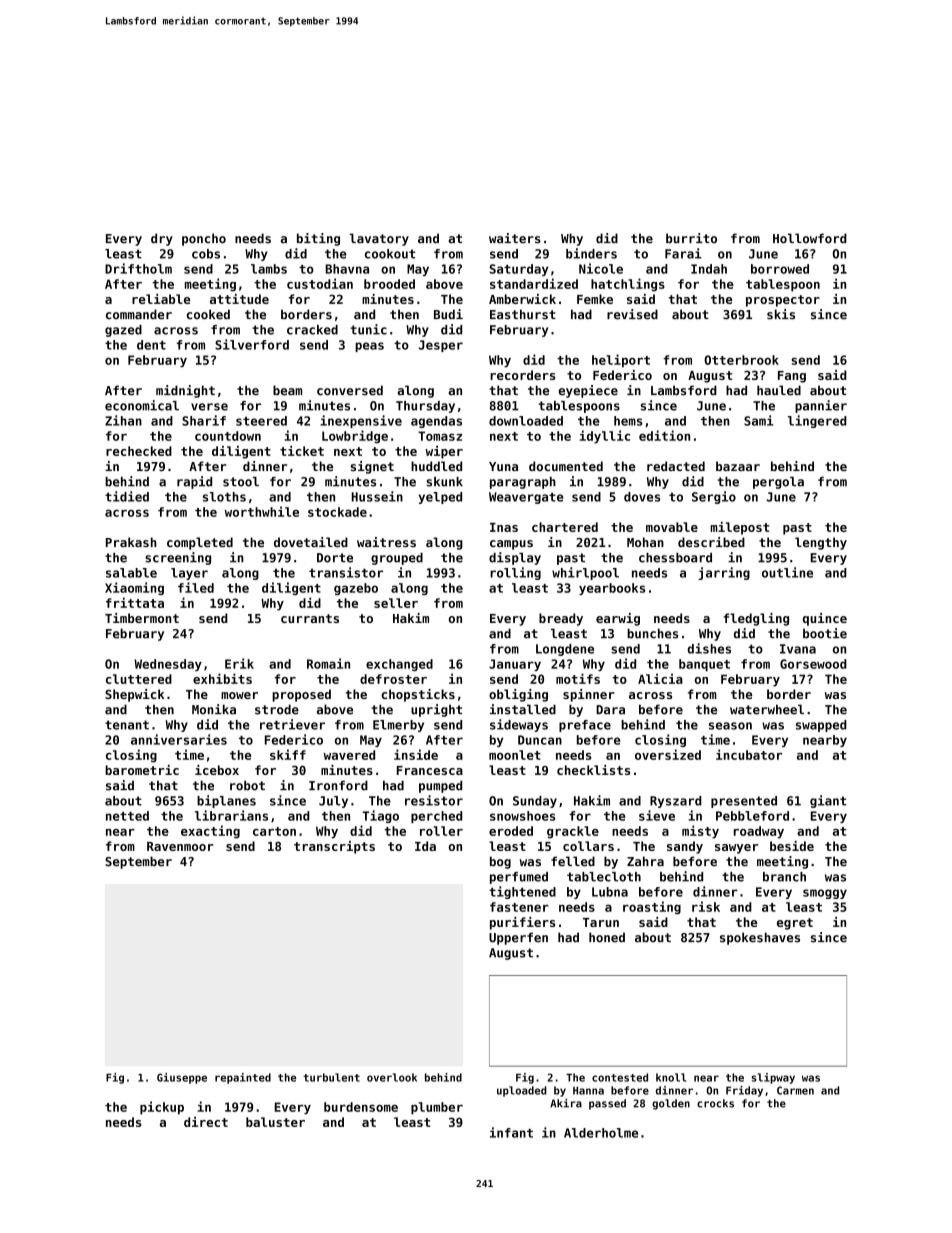 The width and height of the document is (952, 1233). Describe the element at coordinates (361, 1107) in the document. I see `burdensome` at that location.
